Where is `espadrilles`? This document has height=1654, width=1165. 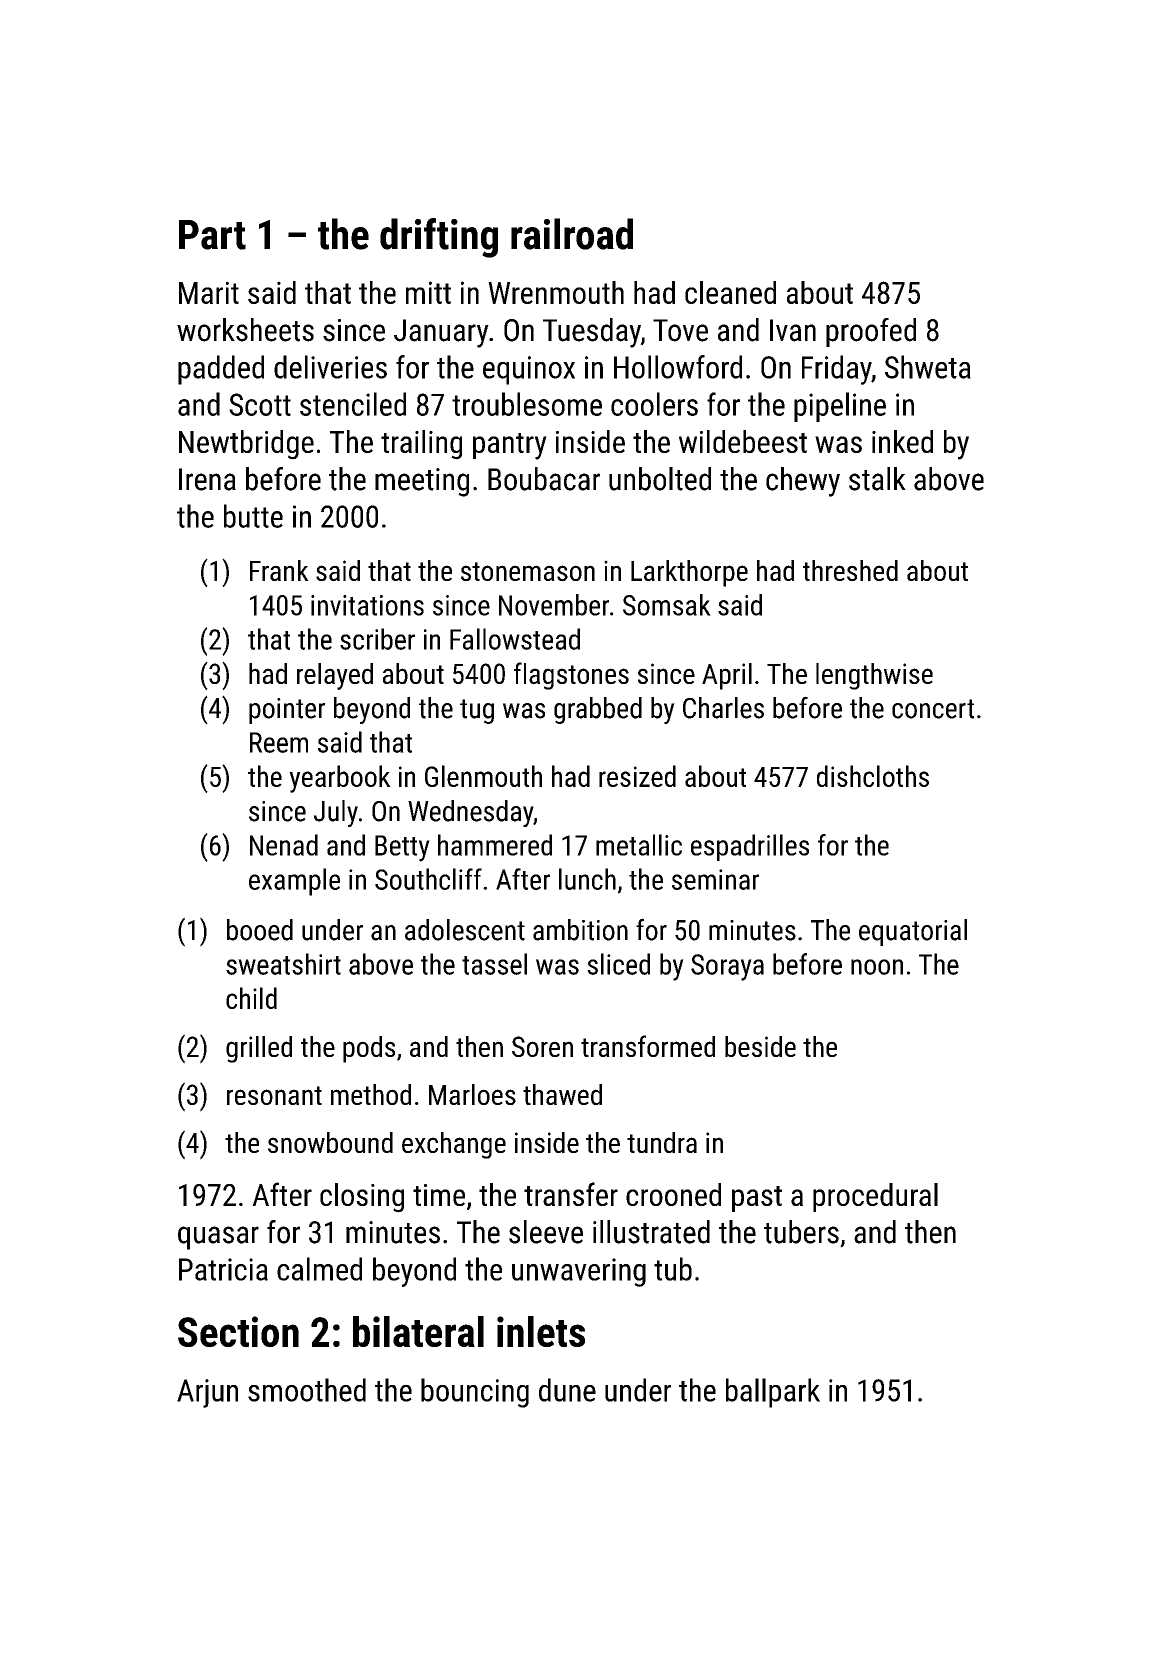
espadrilles is located at coordinates (750, 847).
